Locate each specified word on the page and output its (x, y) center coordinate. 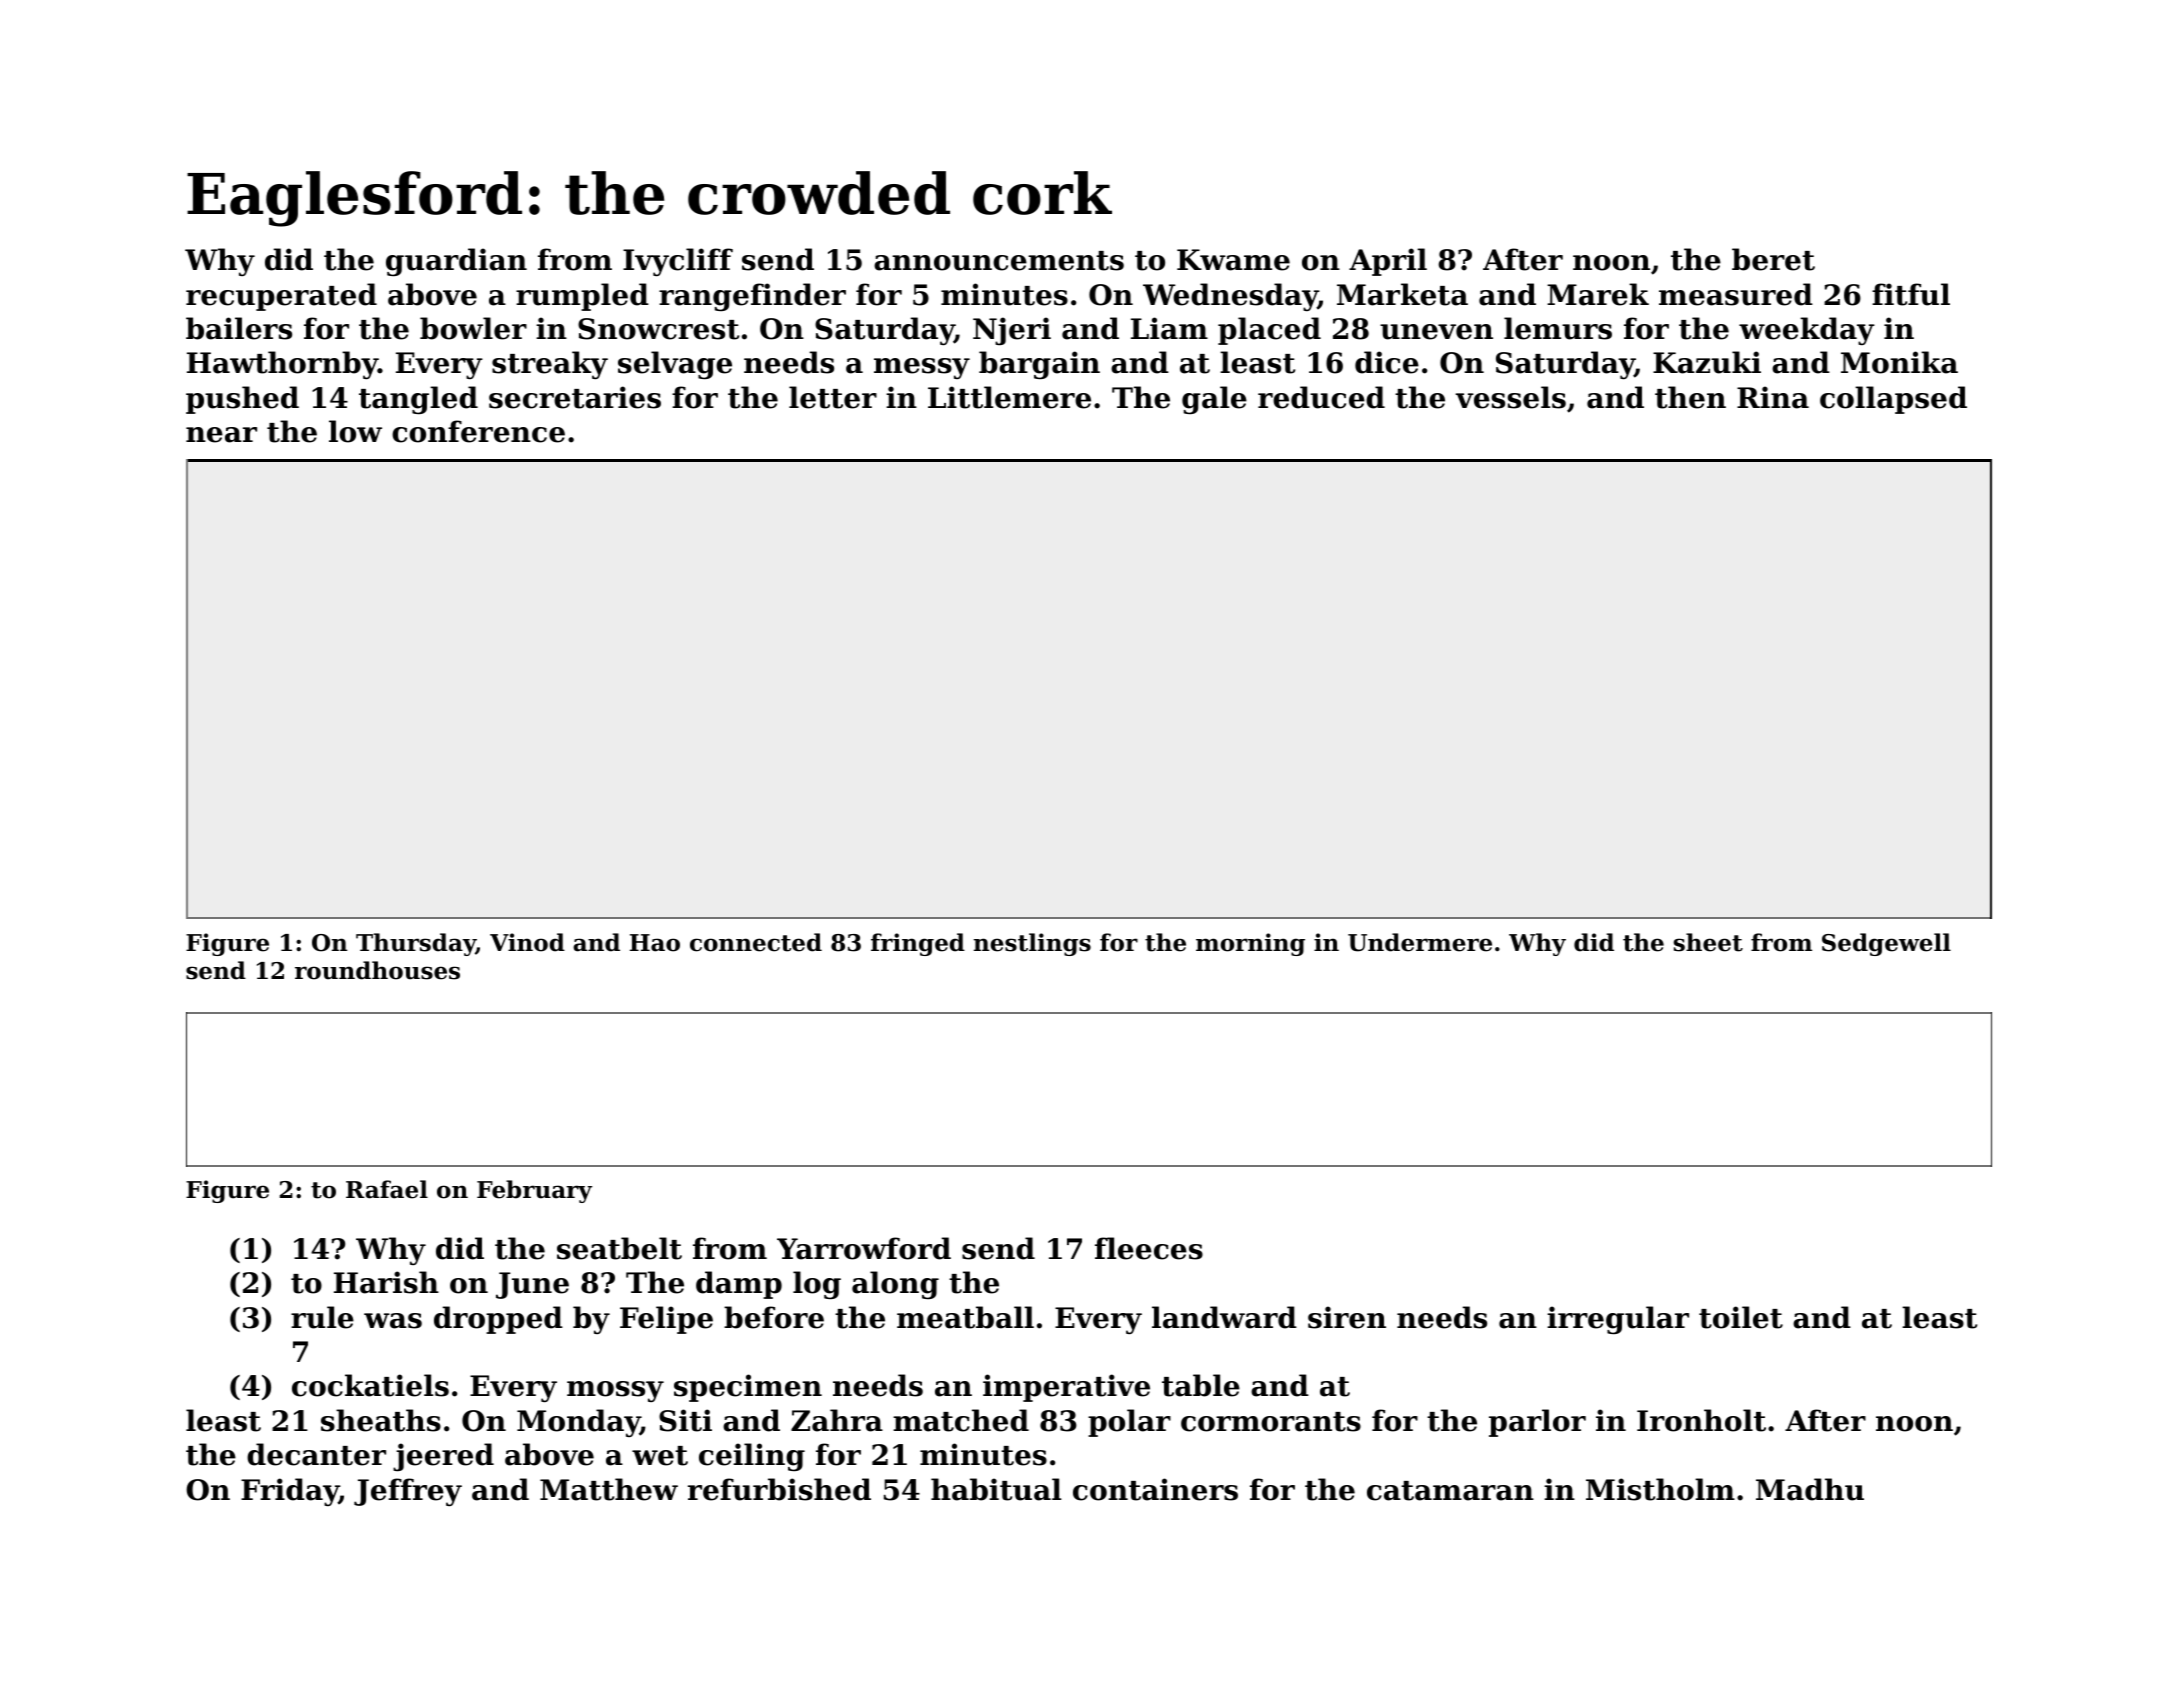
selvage (675, 365)
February (534, 1191)
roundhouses (377, 970)
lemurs (1558, 328)
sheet (1708, 942)
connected (756, 942)
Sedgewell (1886, 944)
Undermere (1420, 942)
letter (833, 397)
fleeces (1149, 1248)
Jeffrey (408, 1492)
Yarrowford (864, 1248)
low (355, 431)
